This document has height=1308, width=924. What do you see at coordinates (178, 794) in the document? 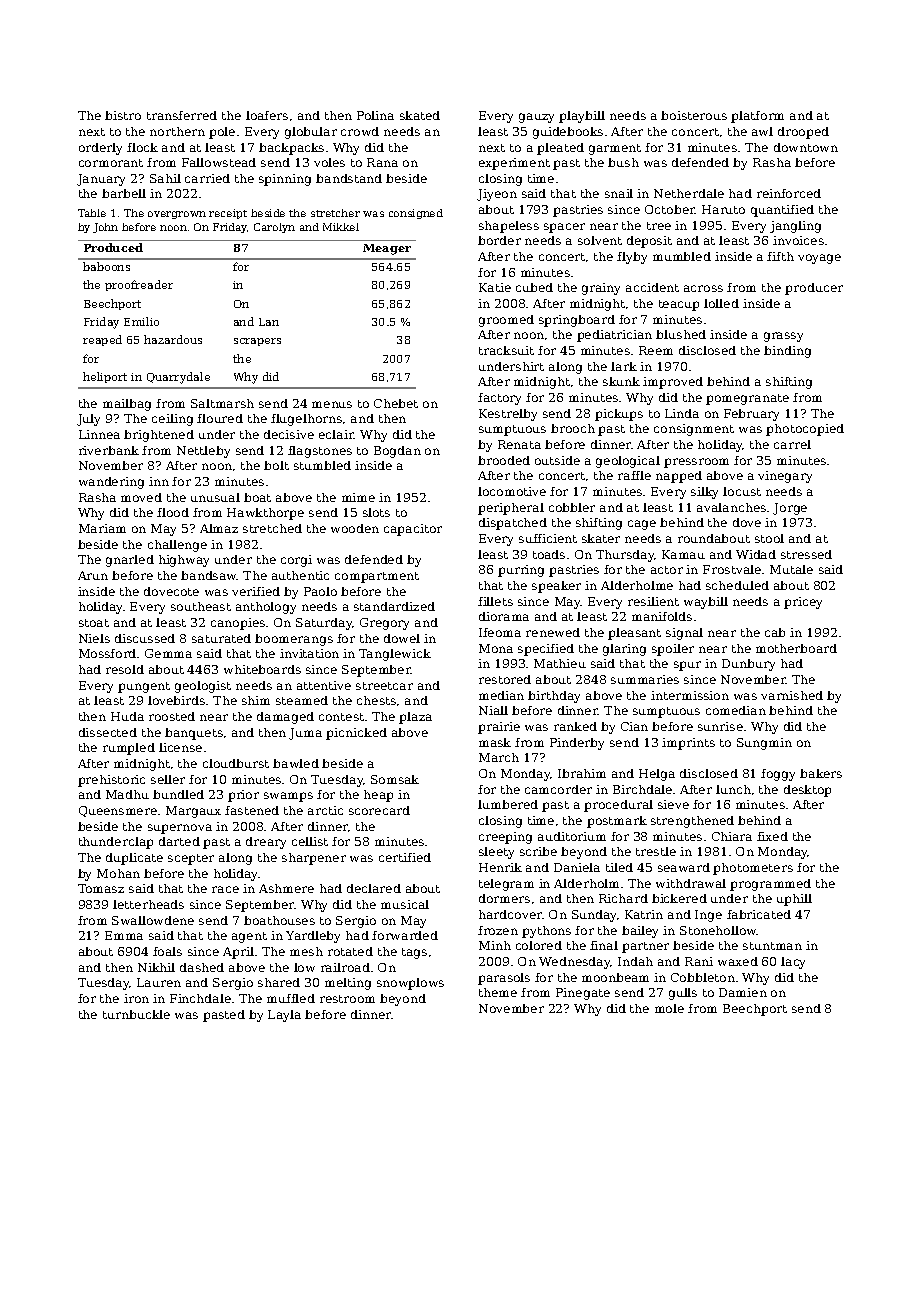
I see `bundled` at bounding box center [178, 794].
